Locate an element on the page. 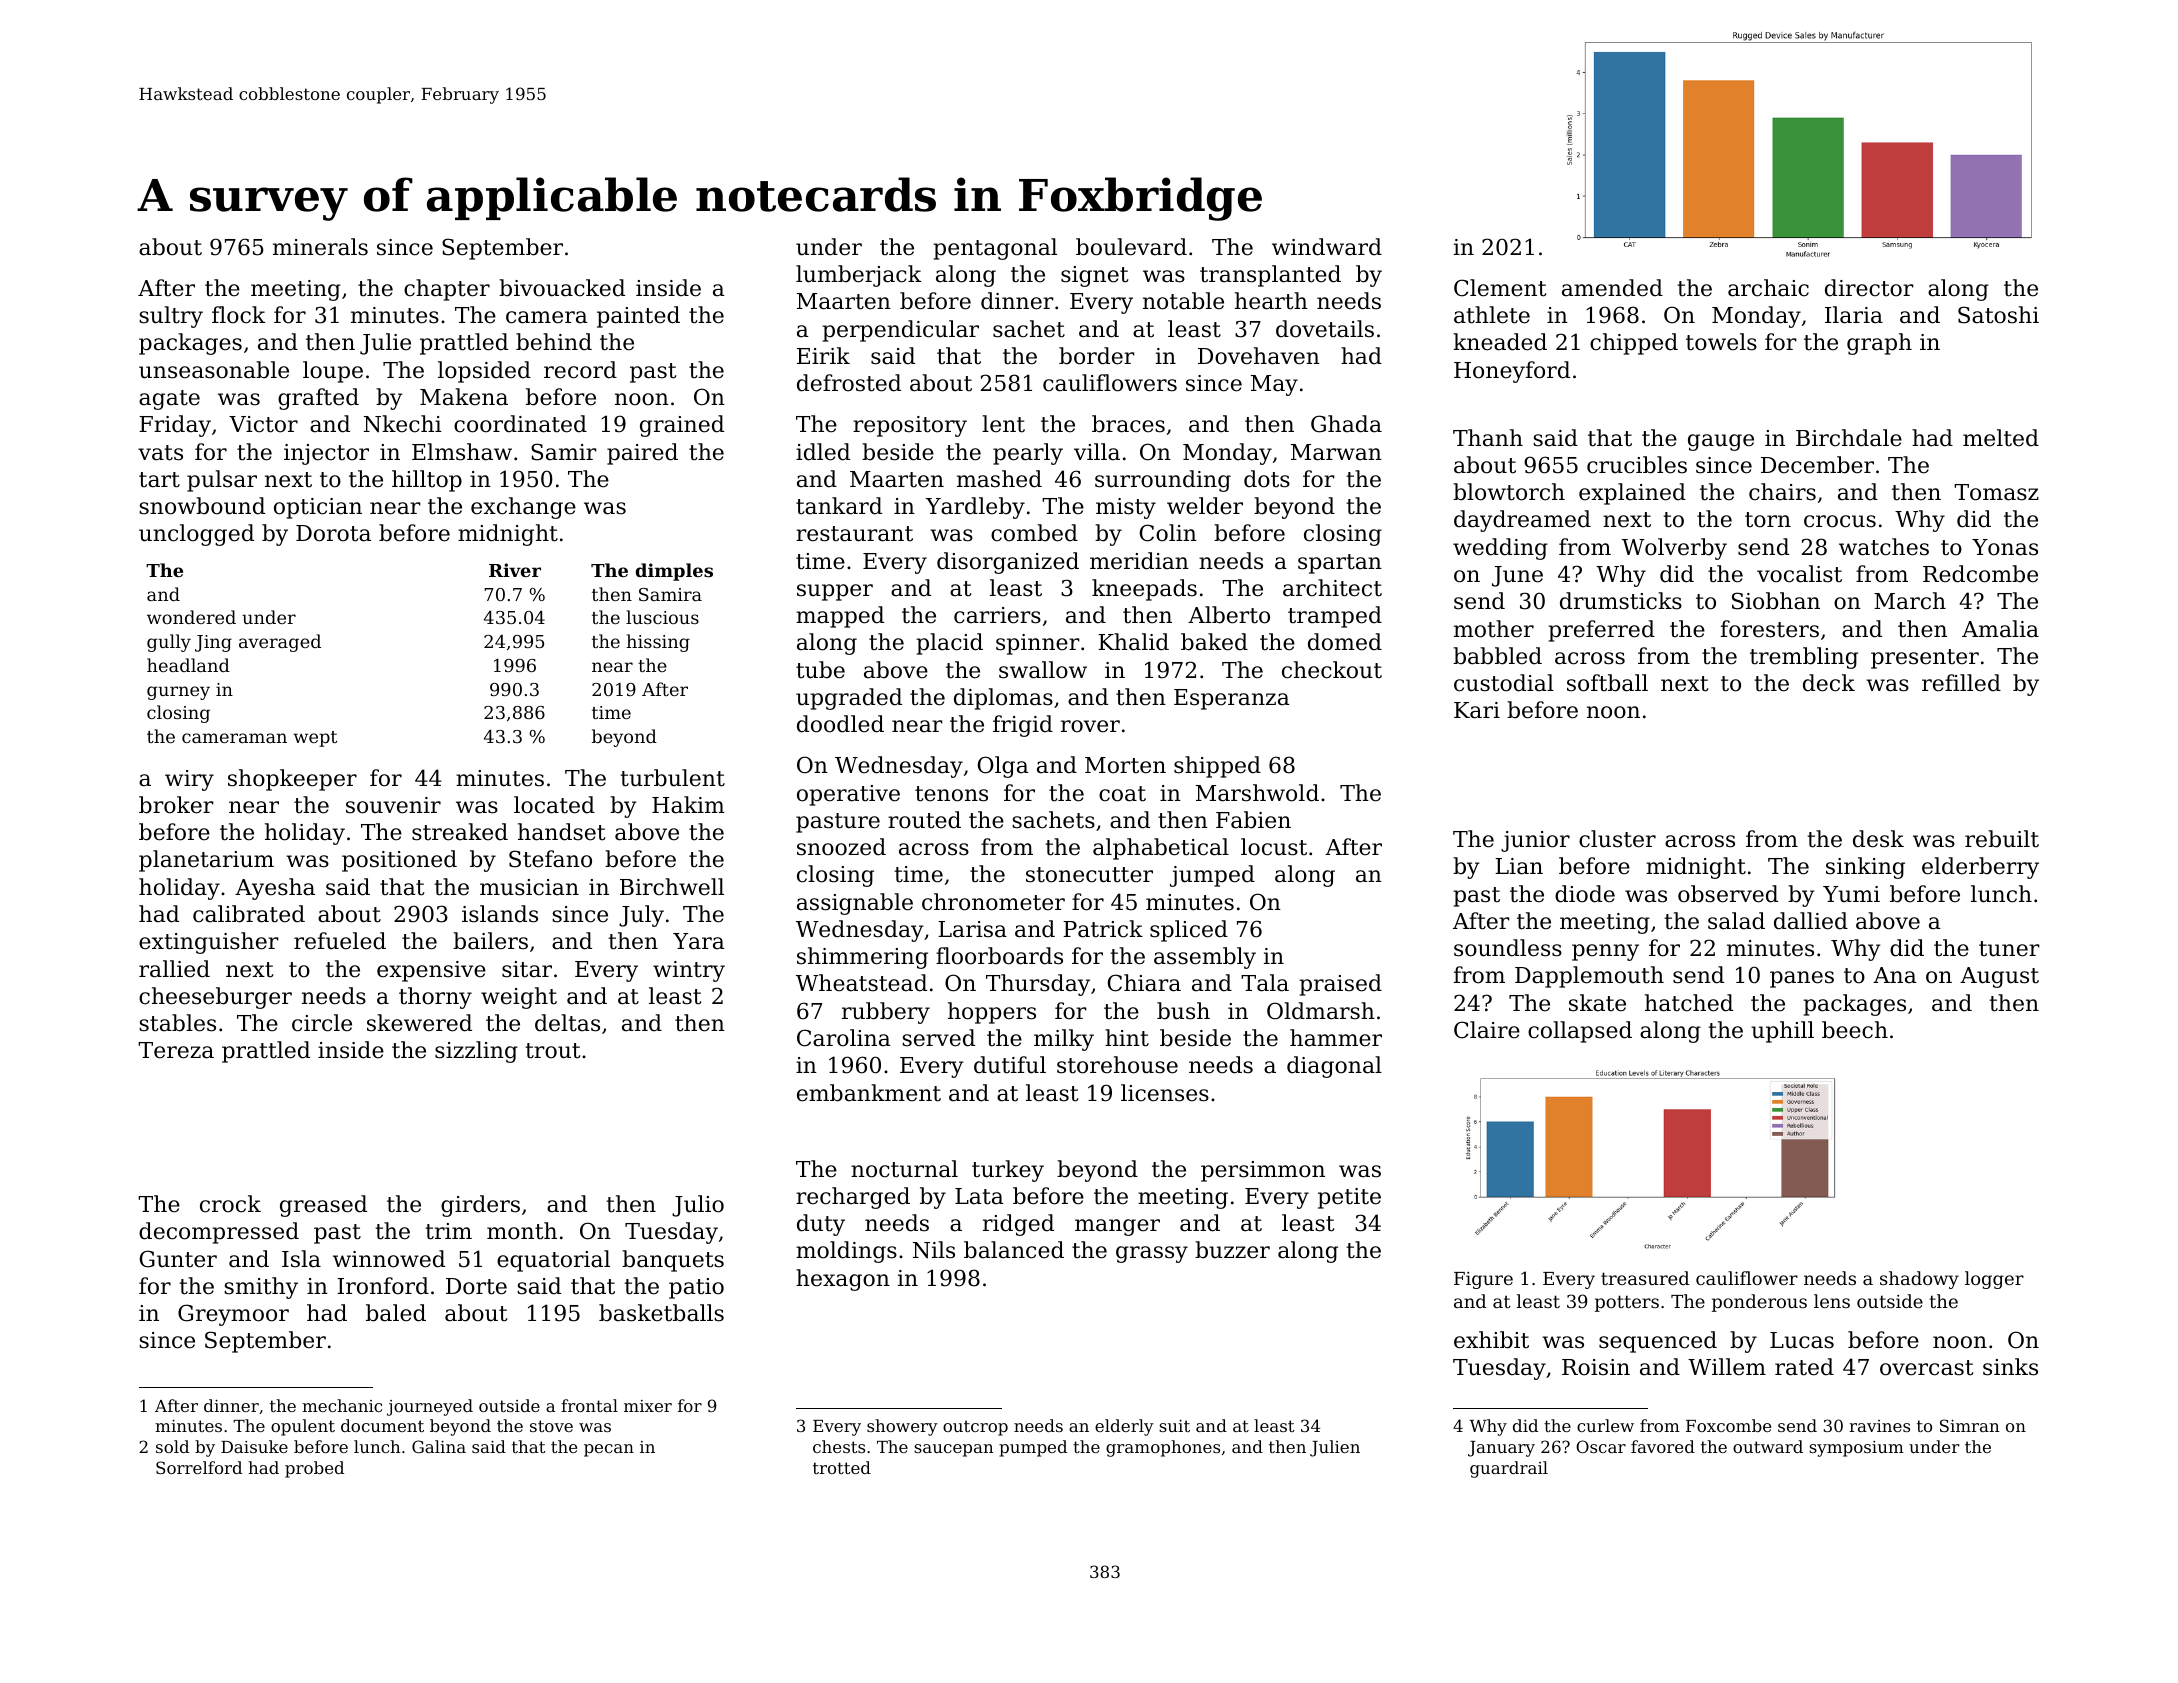 This page has height=1683, width=2178. girders is located at coordinates (480, 1206).
